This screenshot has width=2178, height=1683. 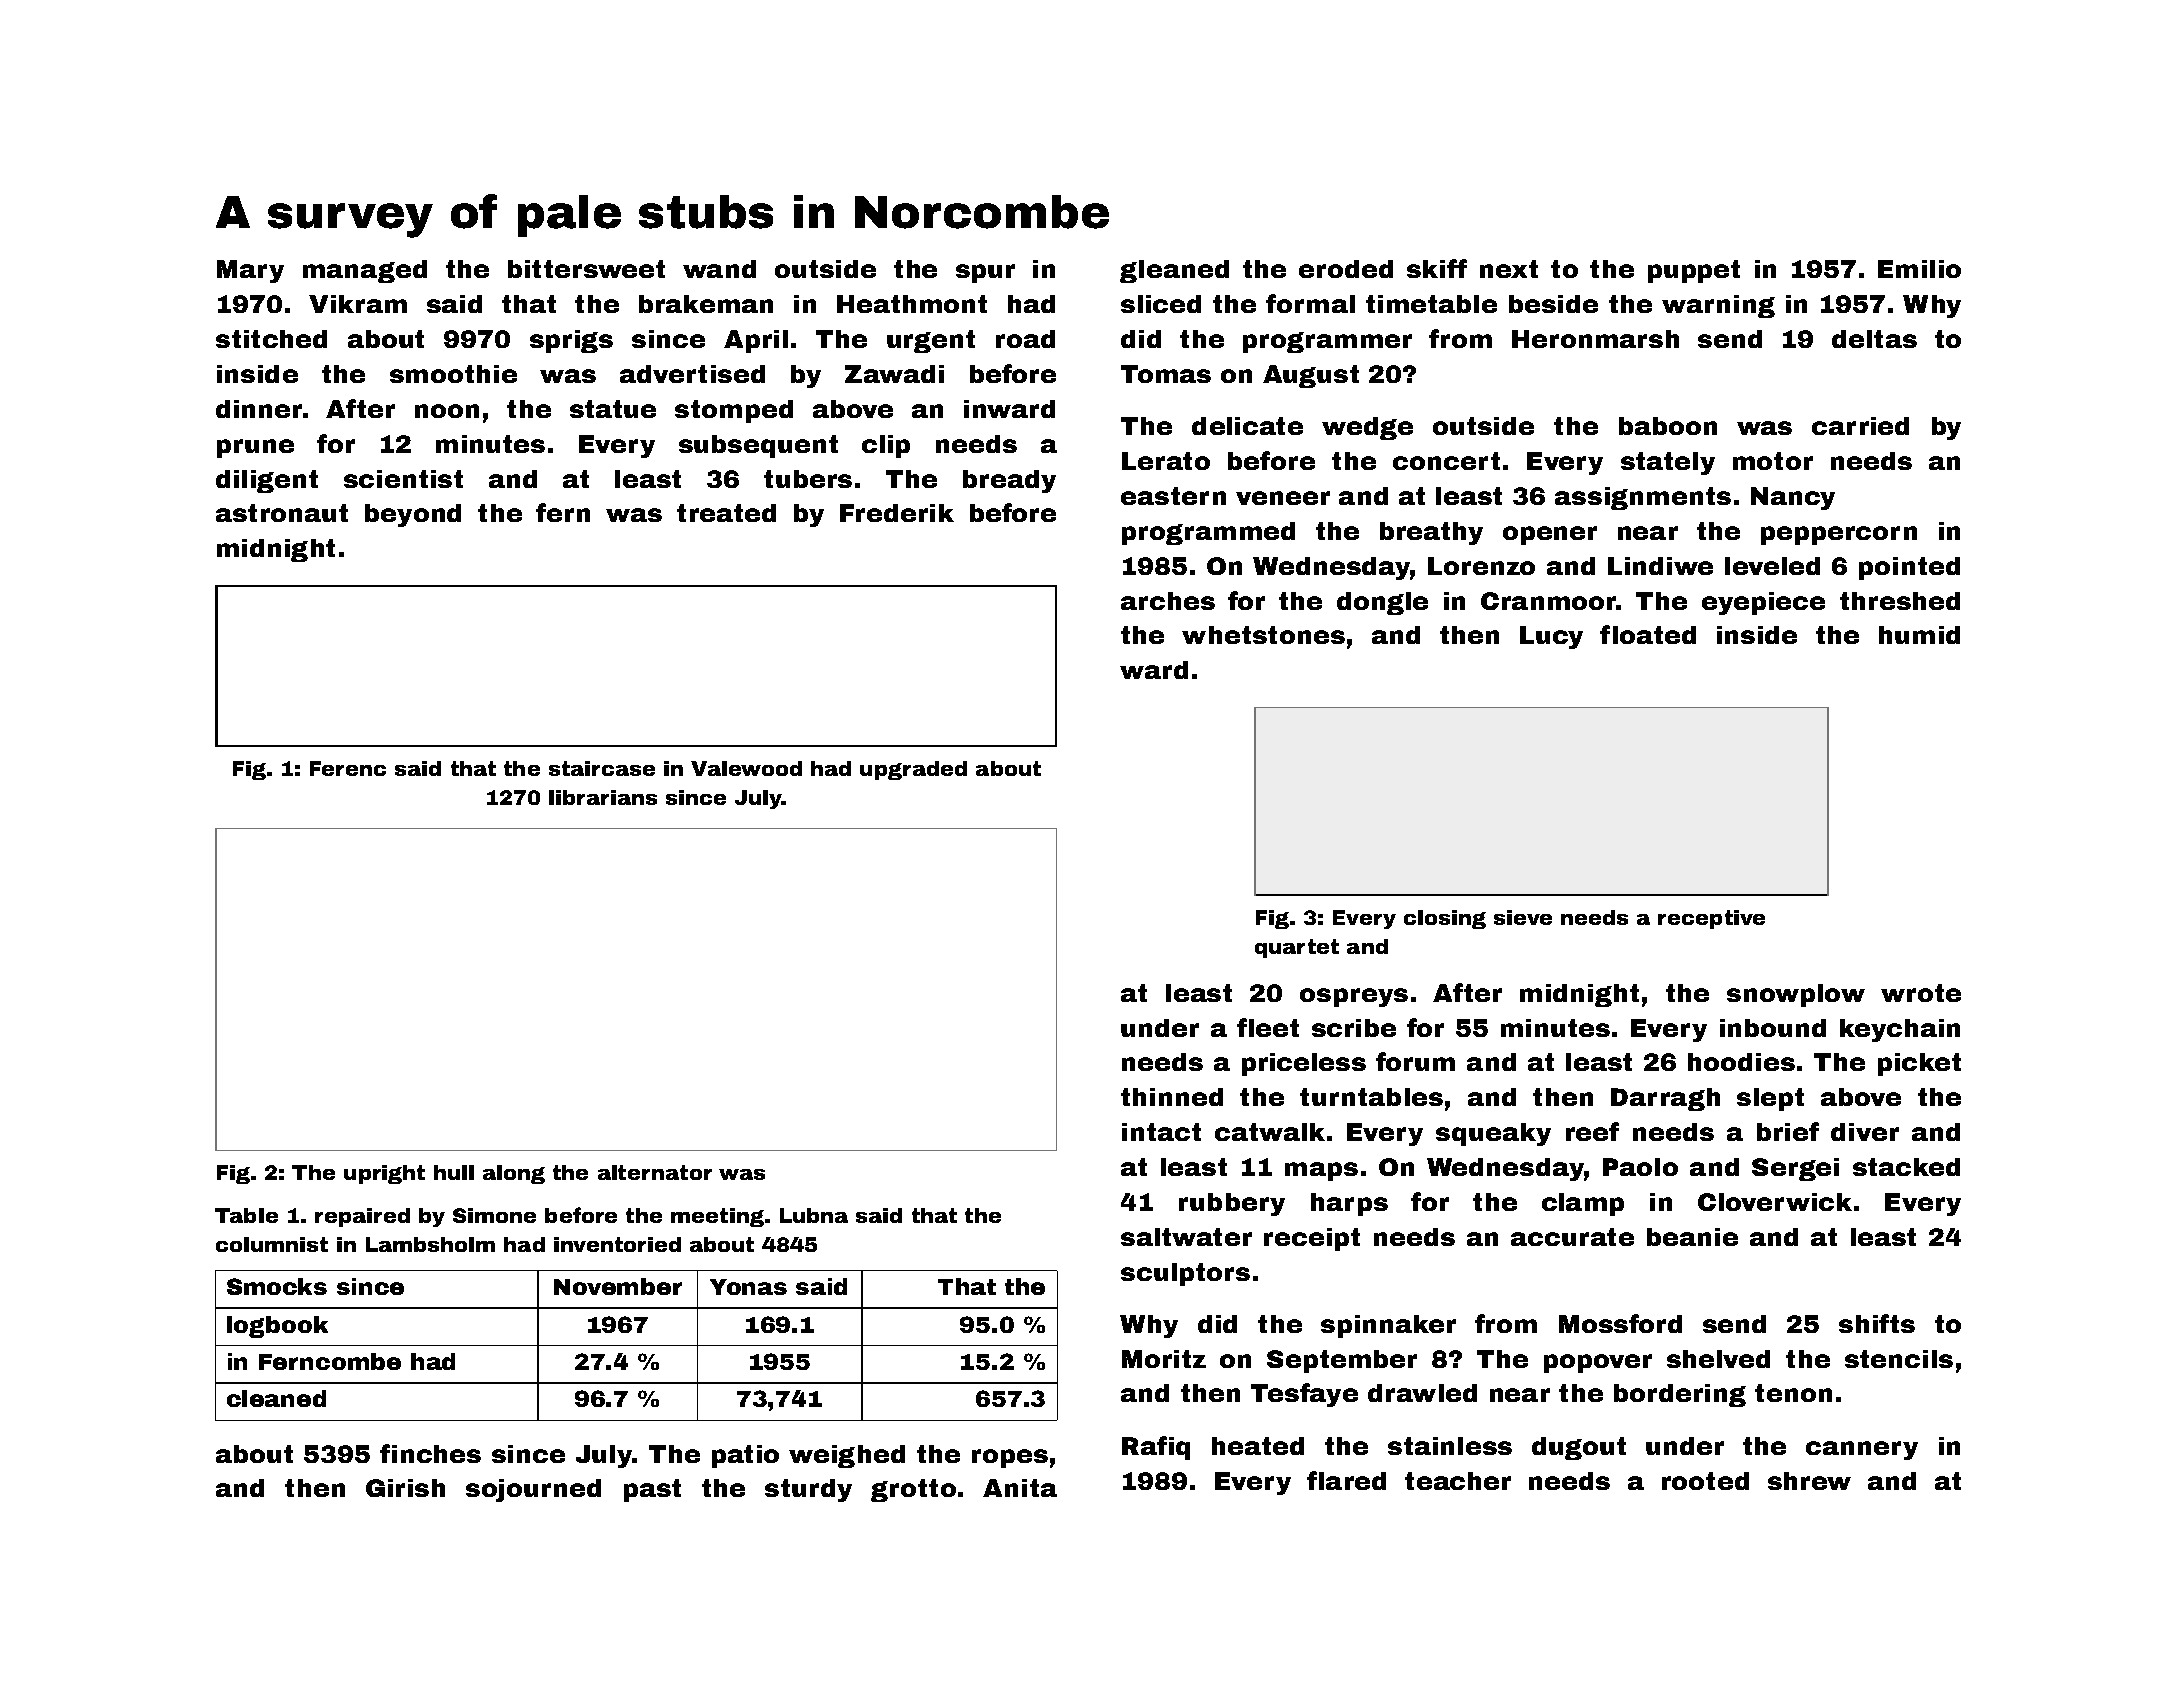 What do you see at coordinates (985, 273) in the screenshot?
I see `spur` at bounding box center [985, 273].
